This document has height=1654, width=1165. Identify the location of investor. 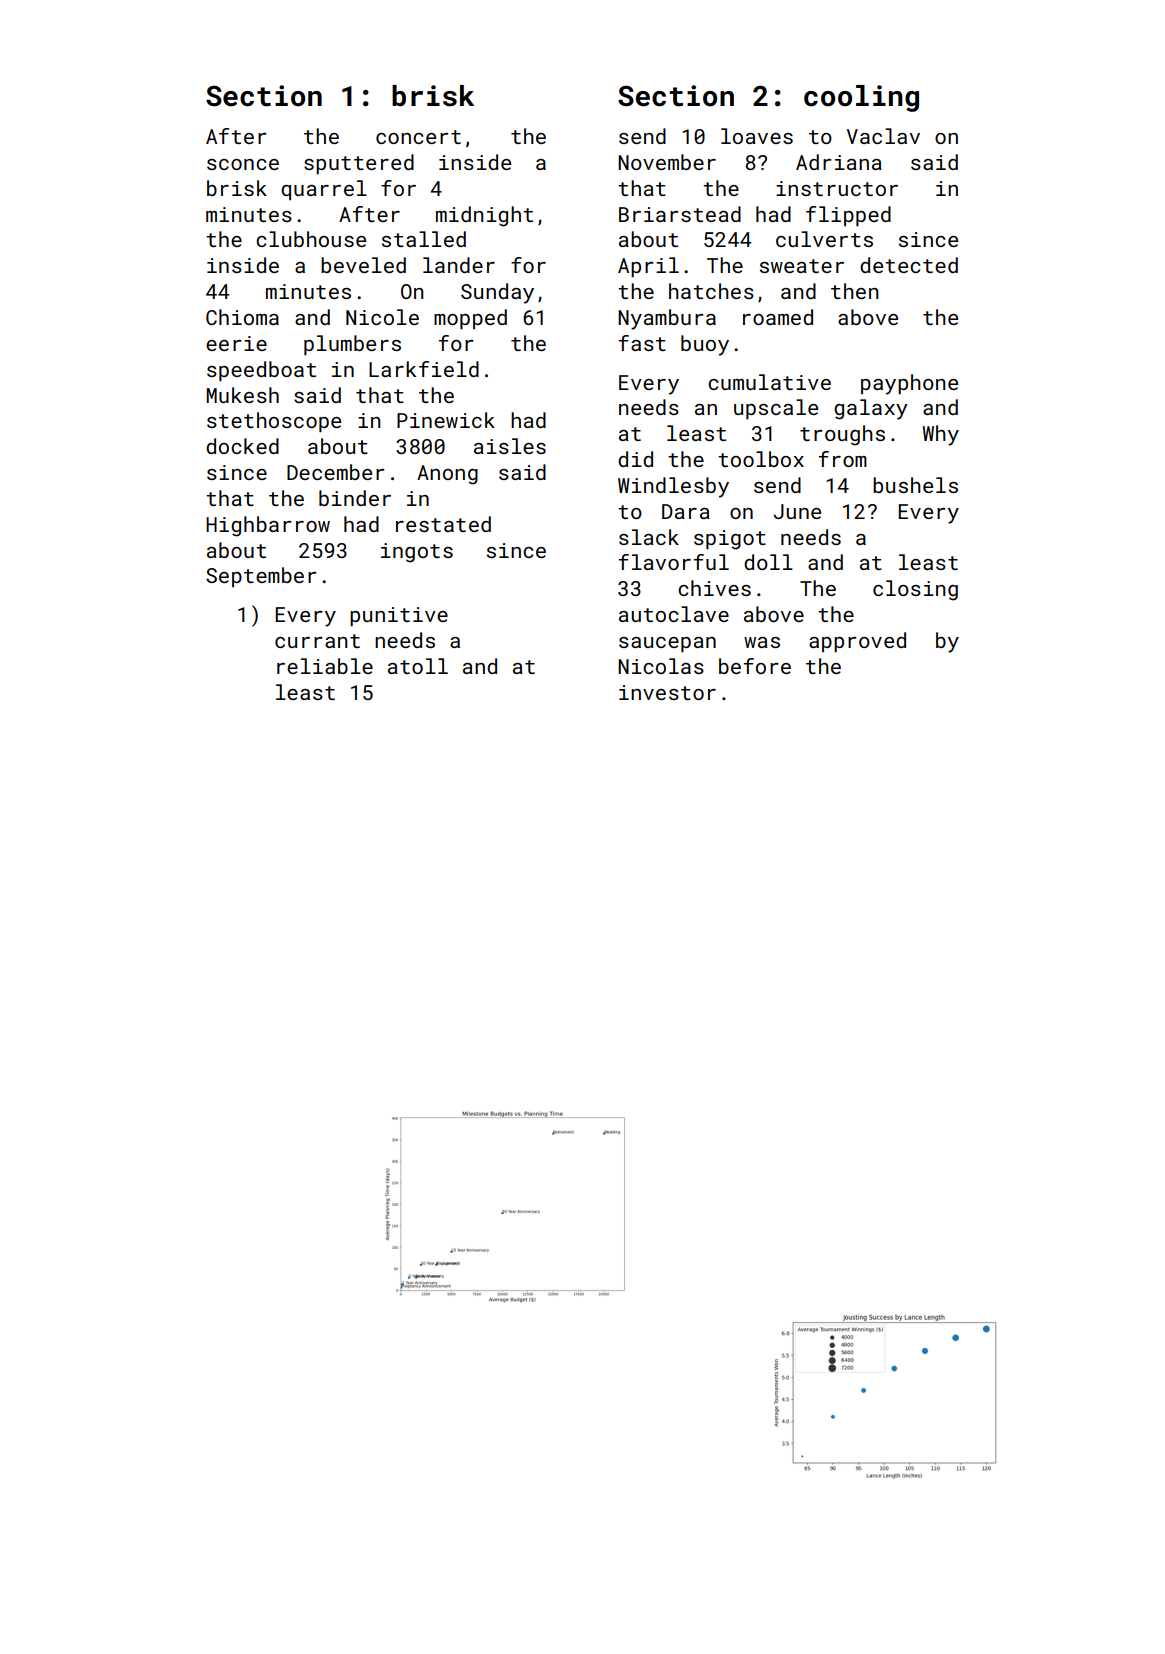
(667, 692).
